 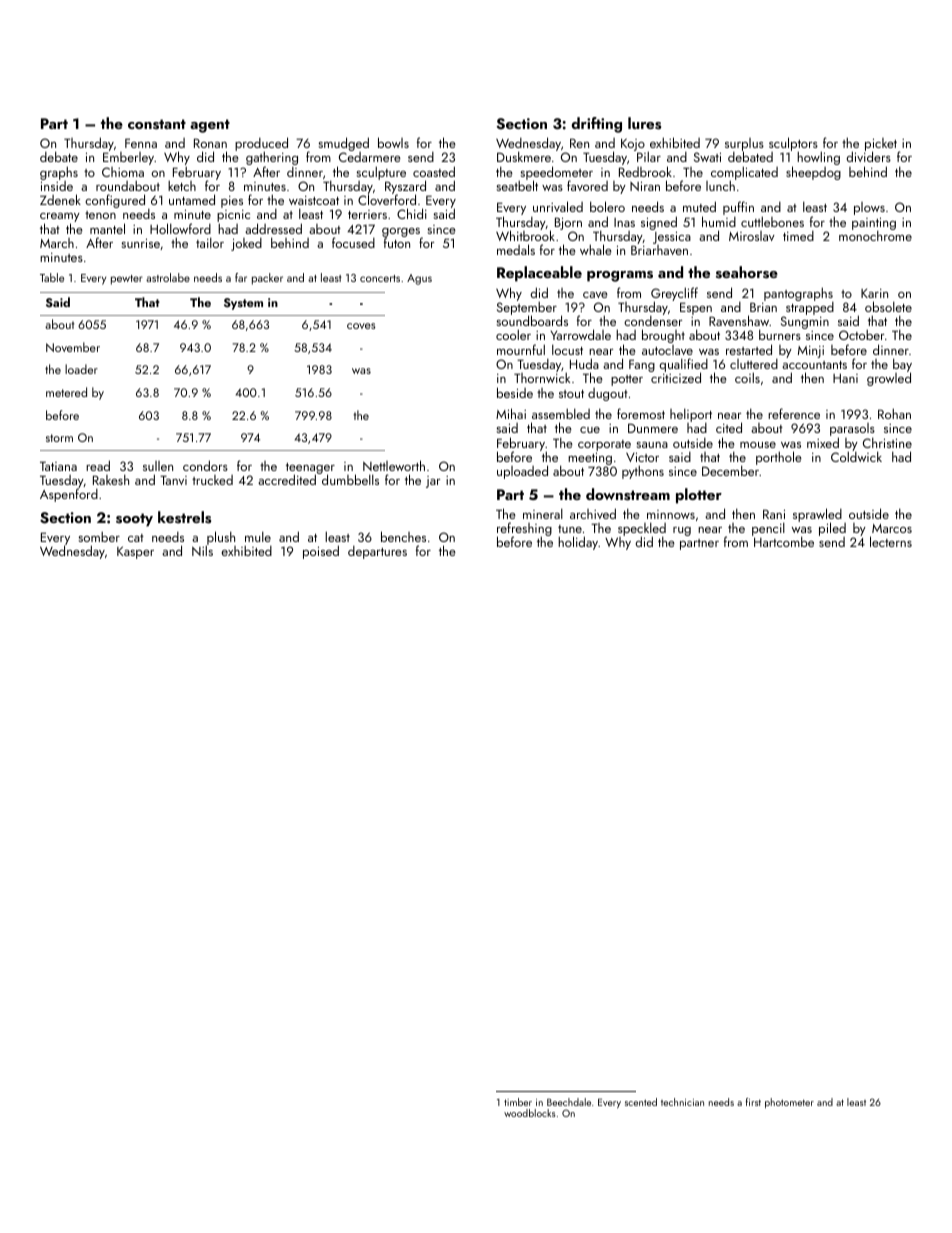 What do you see at coordinates (135, 553) in the image?
I see `Kasper` at bounding box center [135, 553].
